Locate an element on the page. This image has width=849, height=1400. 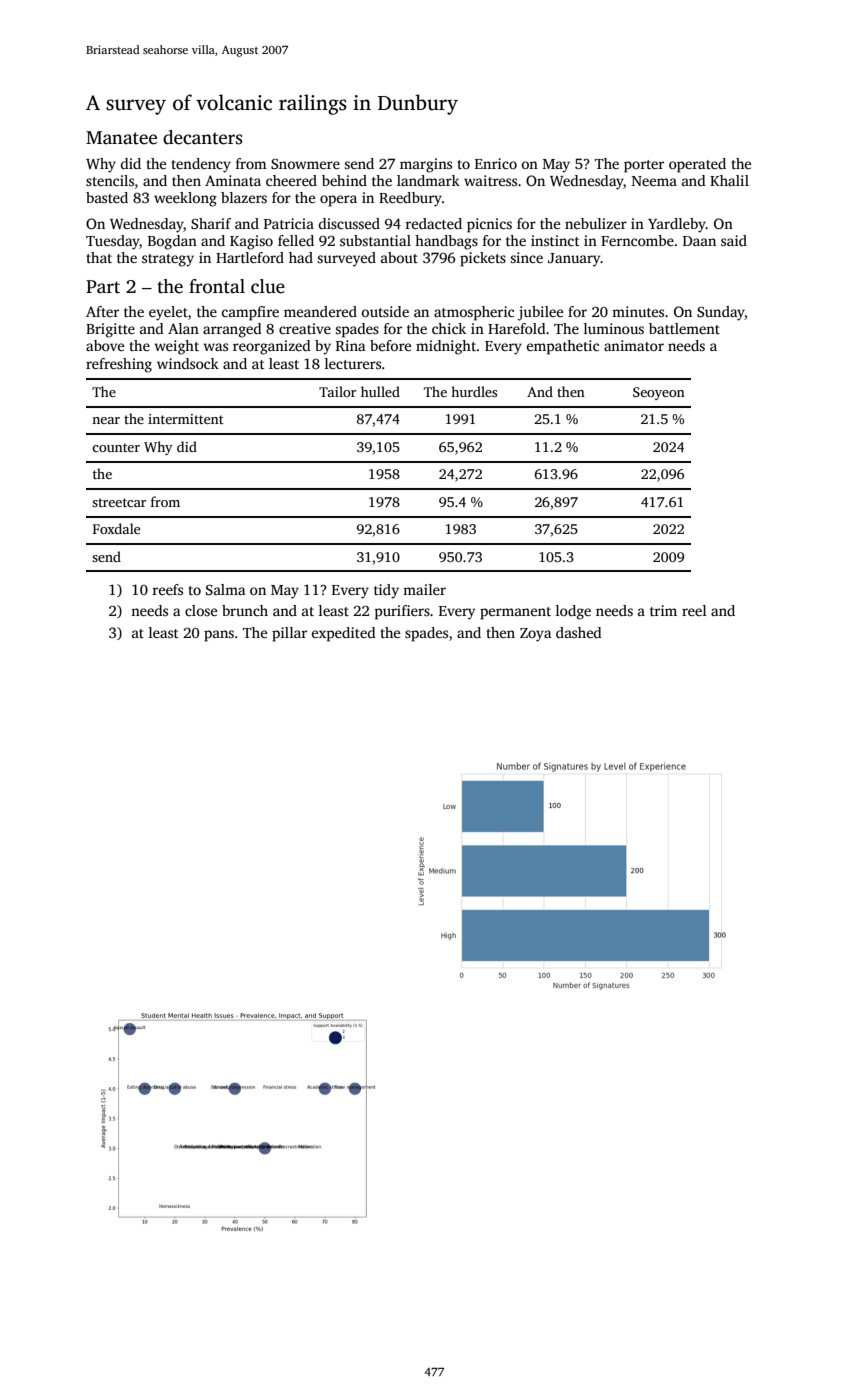
Daan is located at coordinates (699, 241).
